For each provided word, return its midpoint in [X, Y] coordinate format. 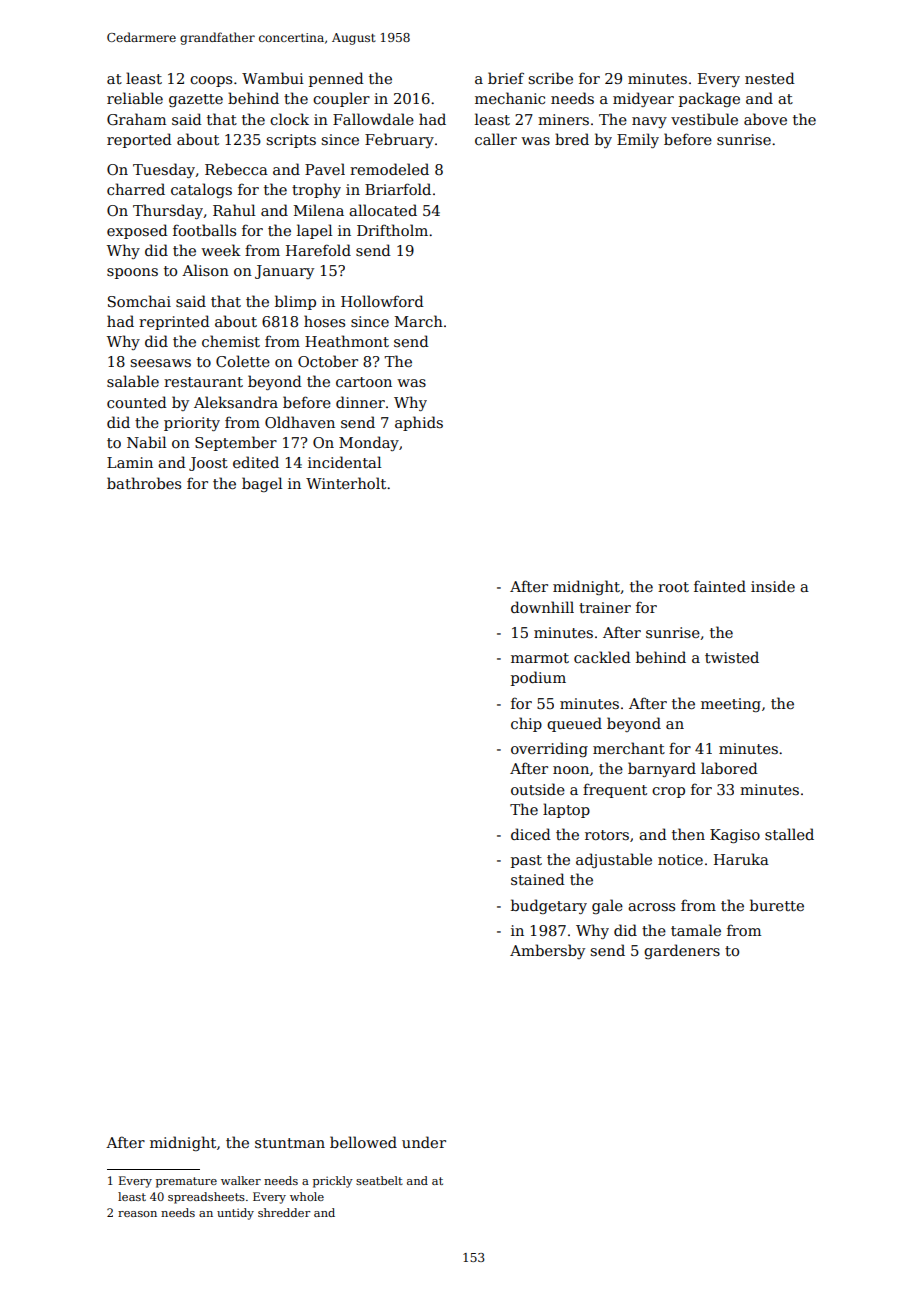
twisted [732, 657]
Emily [638, 140]
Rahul [234, 210]
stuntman [290, 1143]
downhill [542, 607]
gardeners [682, 951]
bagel [262, 484]
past [526, 861]
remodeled [389, 169]
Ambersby [547, 951]
